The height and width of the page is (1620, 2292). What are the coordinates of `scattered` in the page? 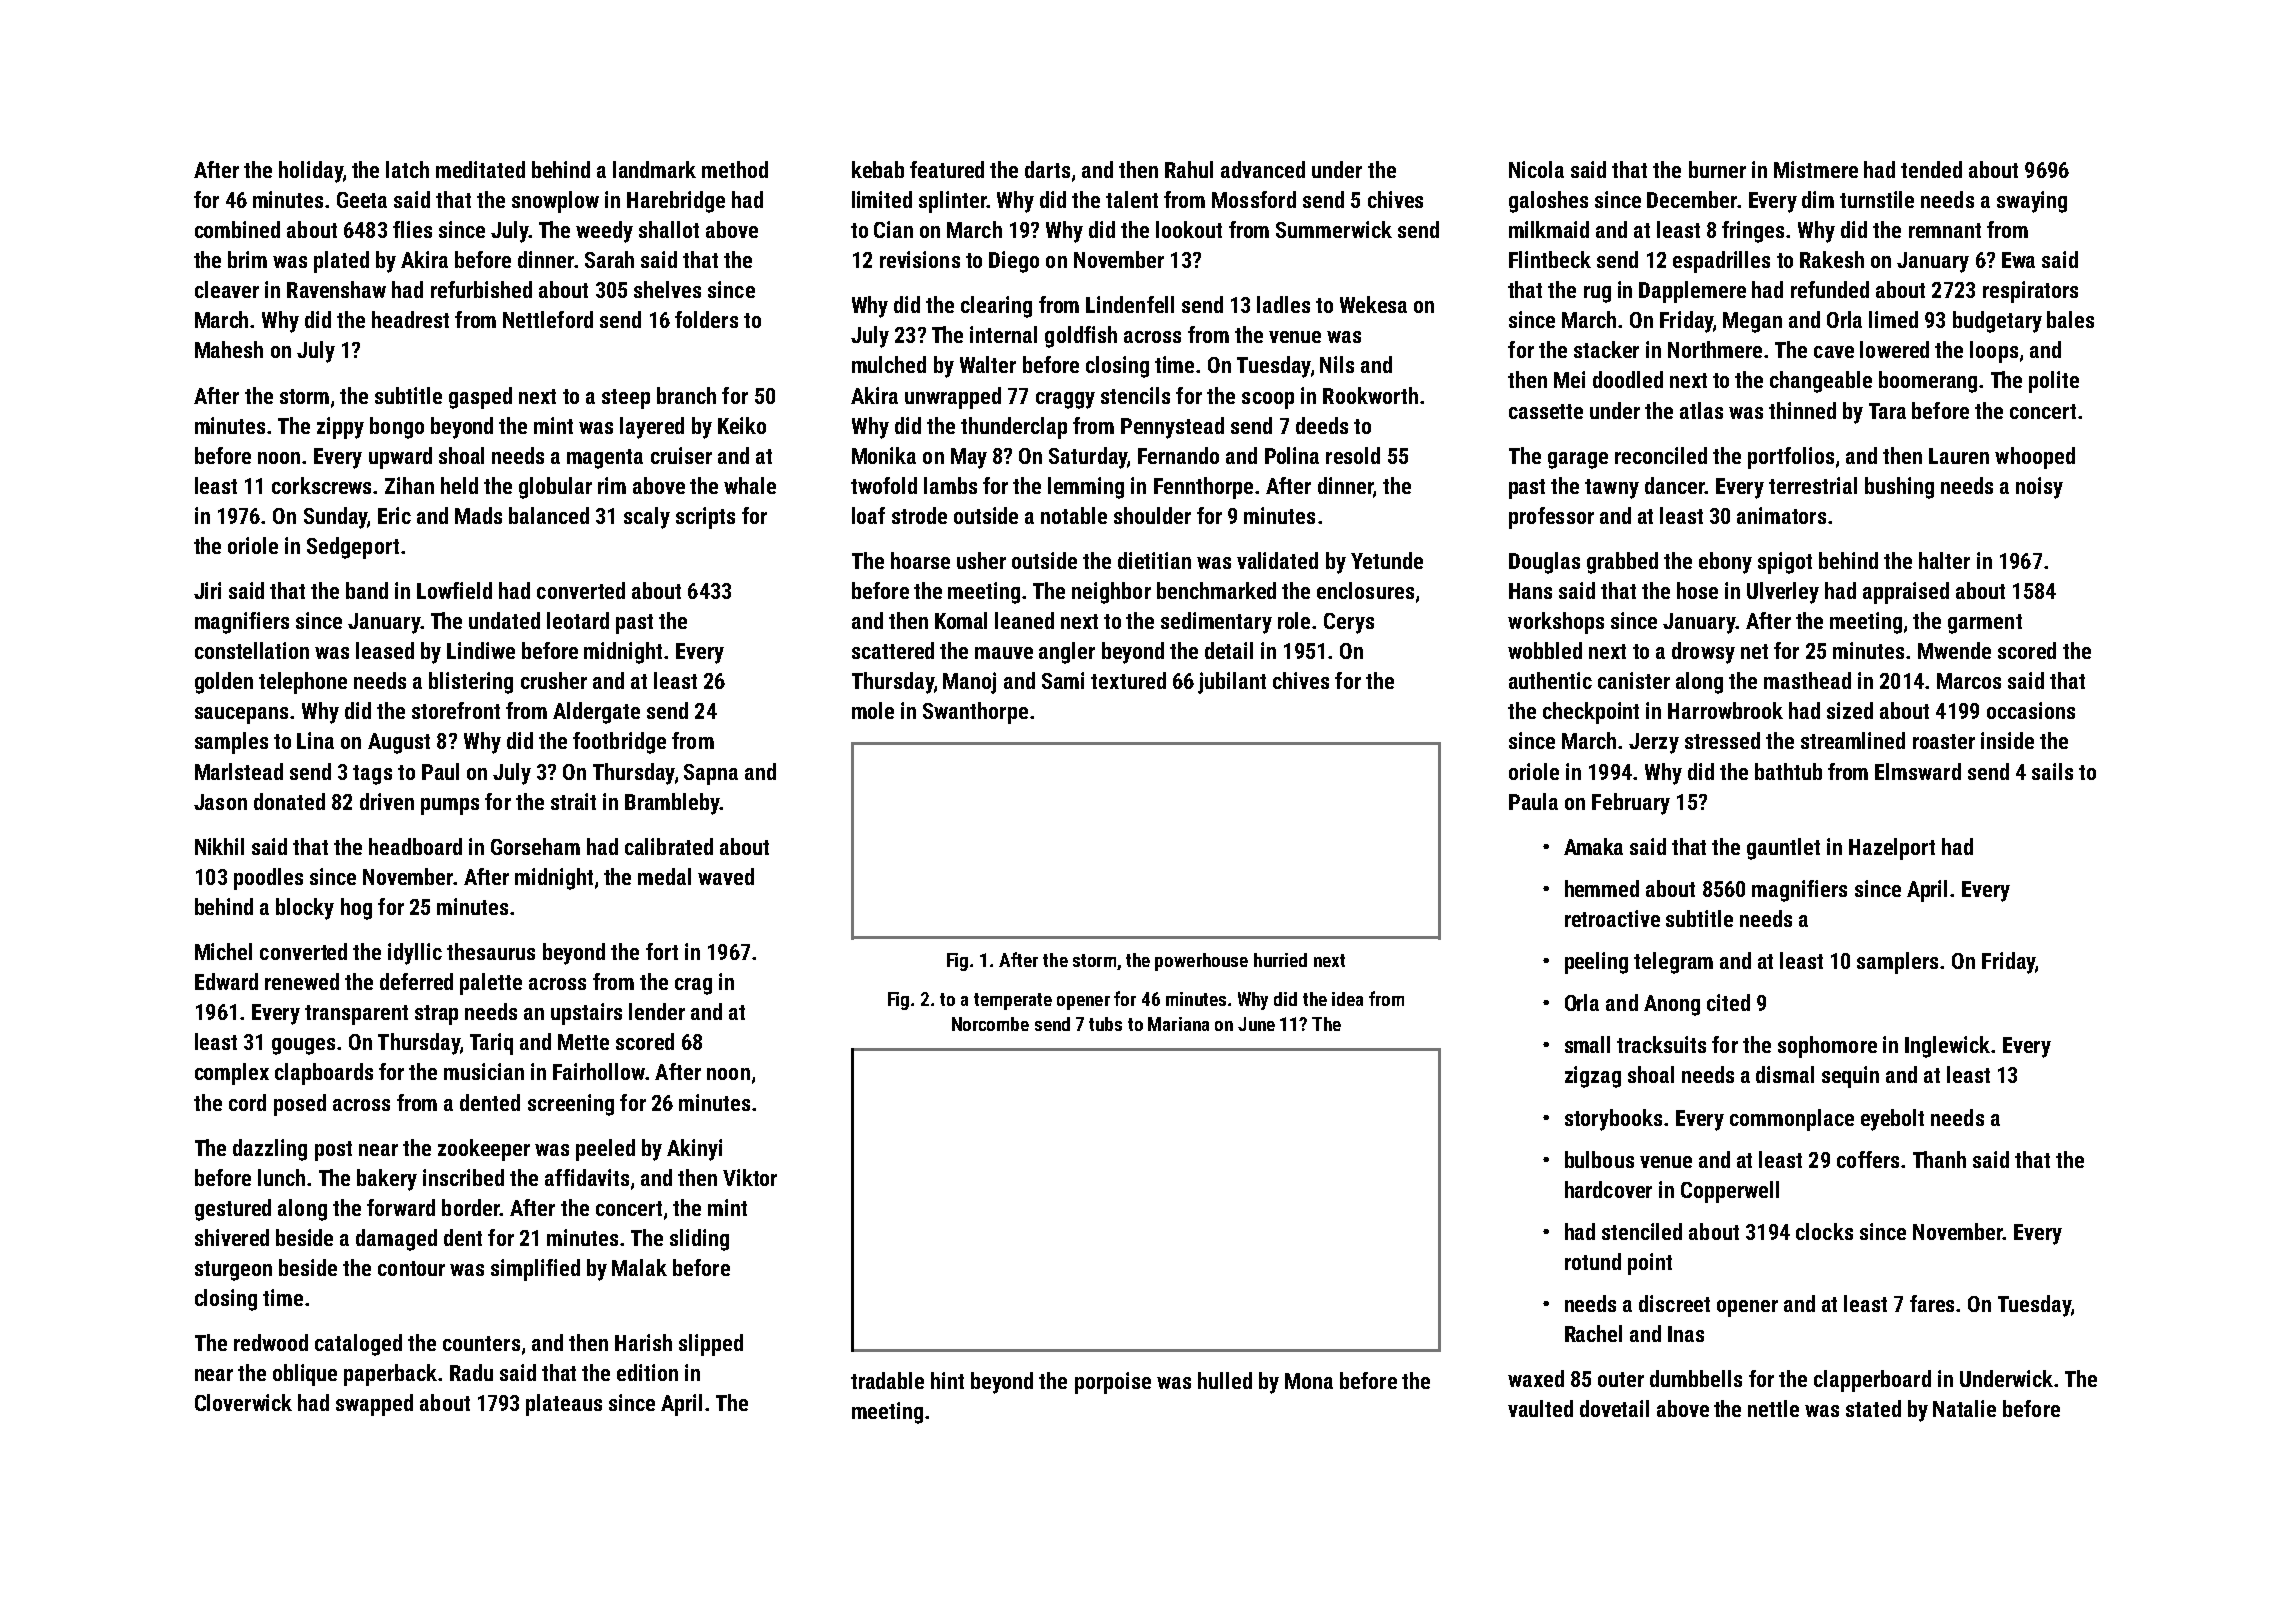 It's located at (893, 650).
